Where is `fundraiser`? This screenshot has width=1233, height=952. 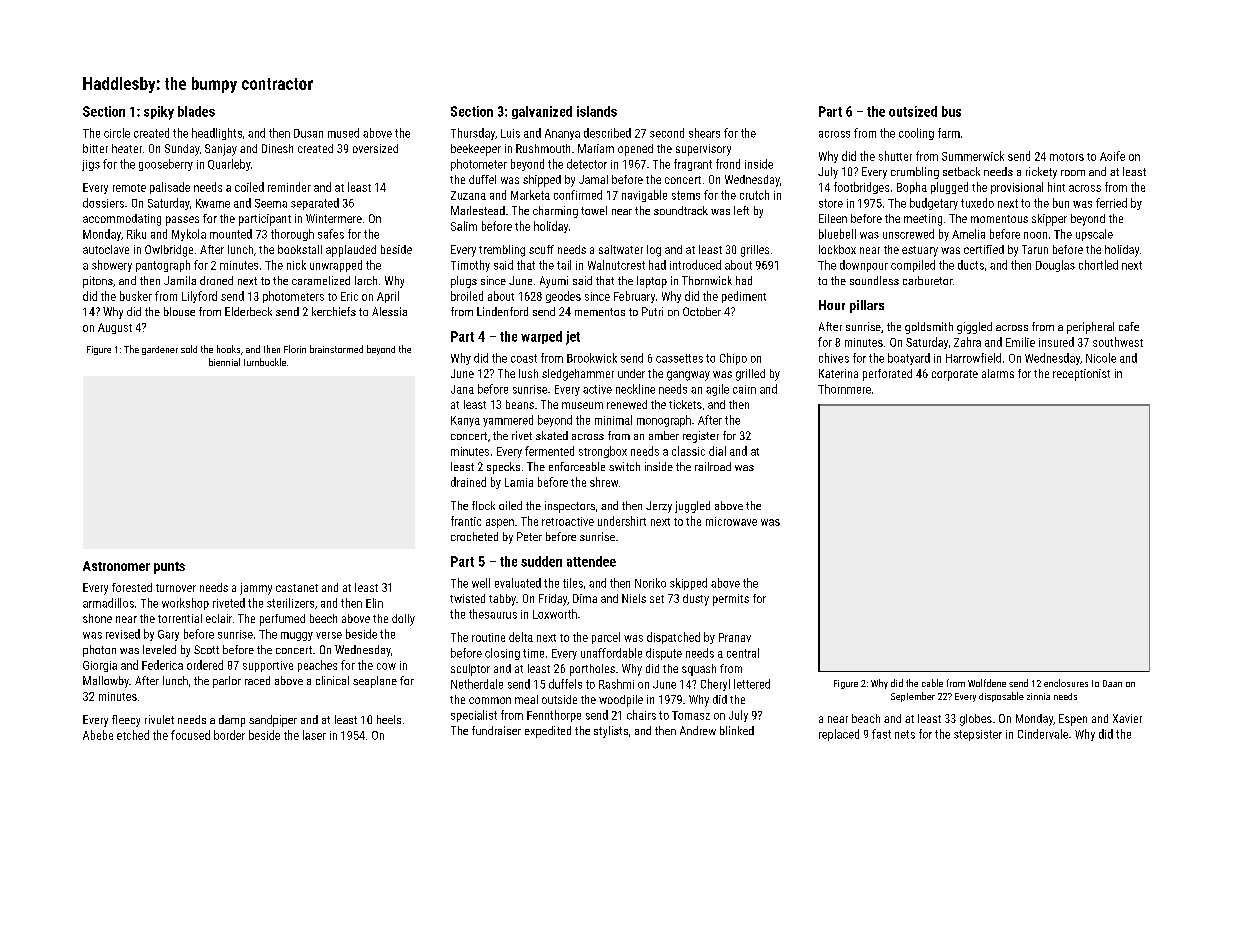
fundraiser is located at coordinates (496, 730).
